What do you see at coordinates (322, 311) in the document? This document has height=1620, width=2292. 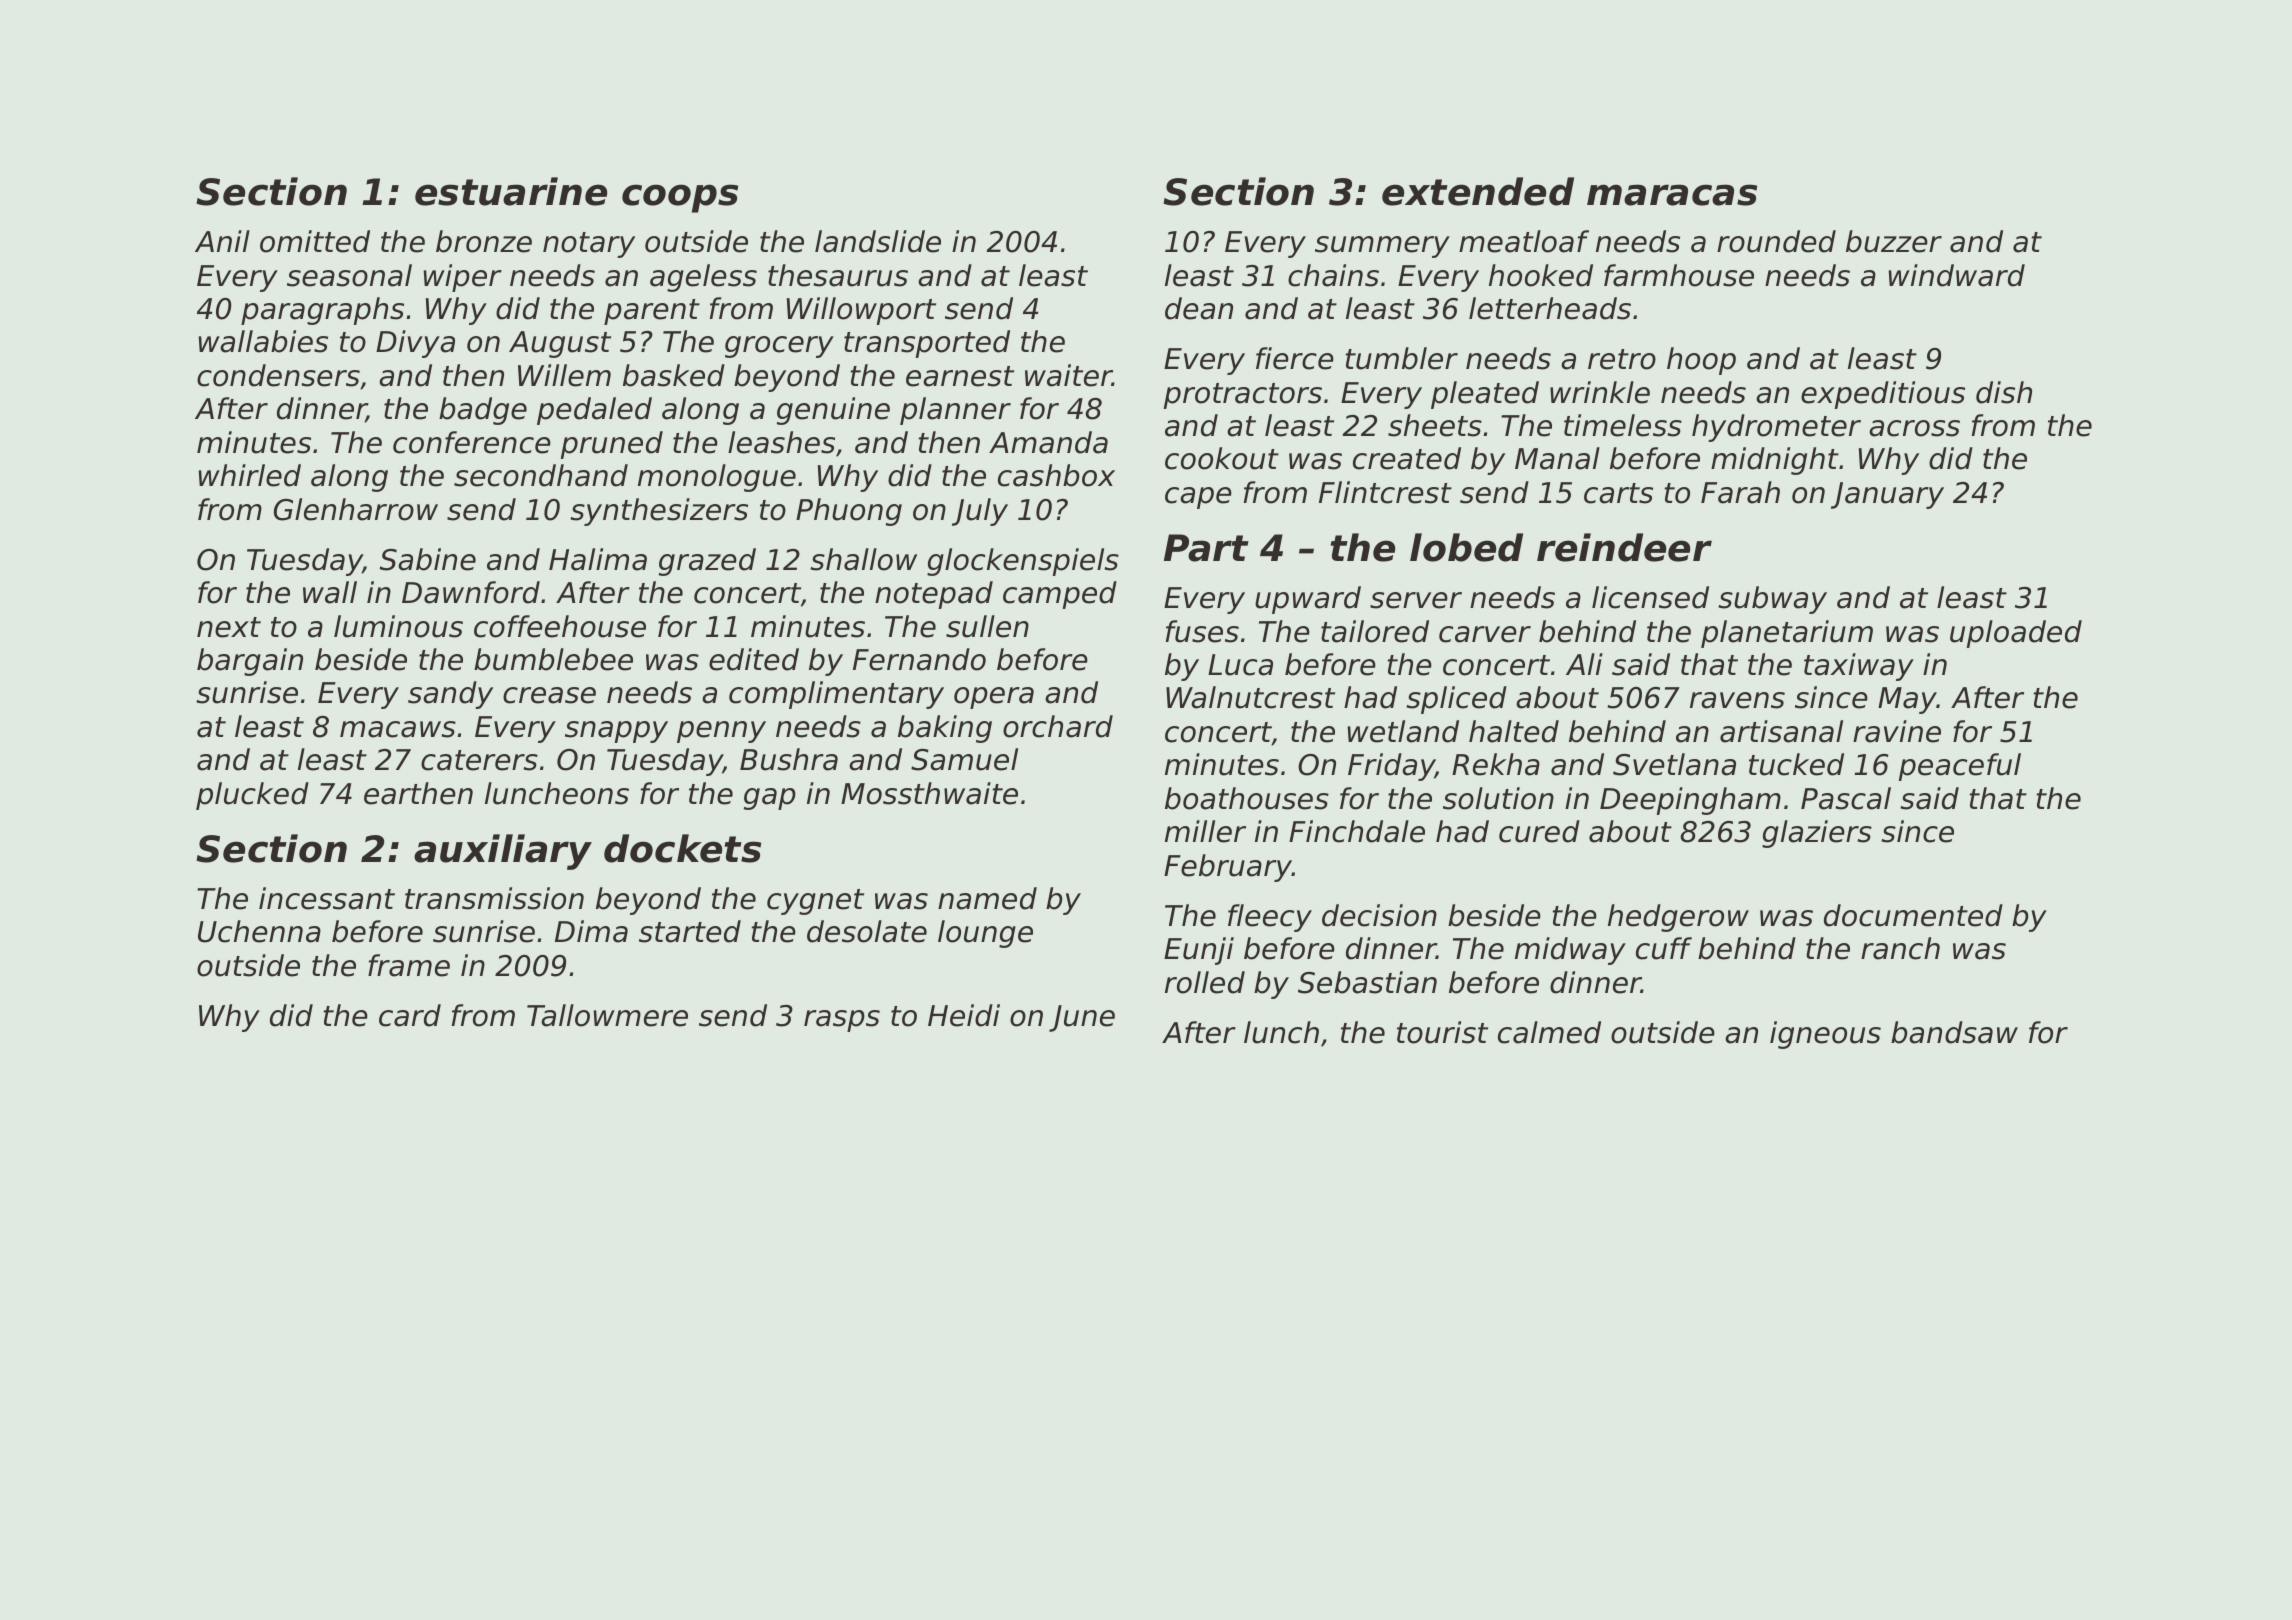 I see `paragraphs` at bounding box center [322, 311].
